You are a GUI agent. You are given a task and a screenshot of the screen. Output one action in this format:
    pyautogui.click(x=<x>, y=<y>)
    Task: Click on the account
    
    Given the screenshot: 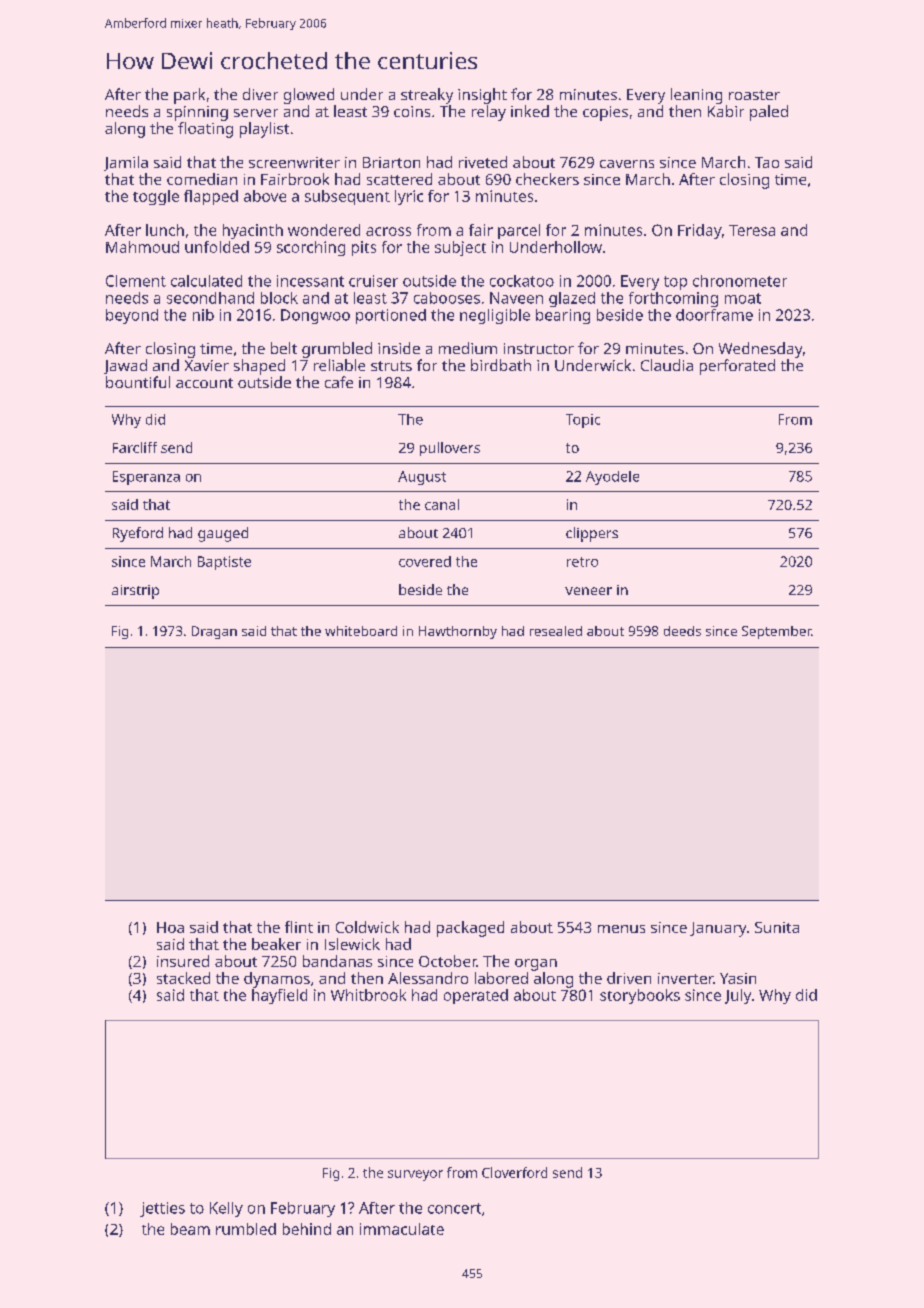 What is the action you would take?
    pyautogui.click(x=204, y=383)
